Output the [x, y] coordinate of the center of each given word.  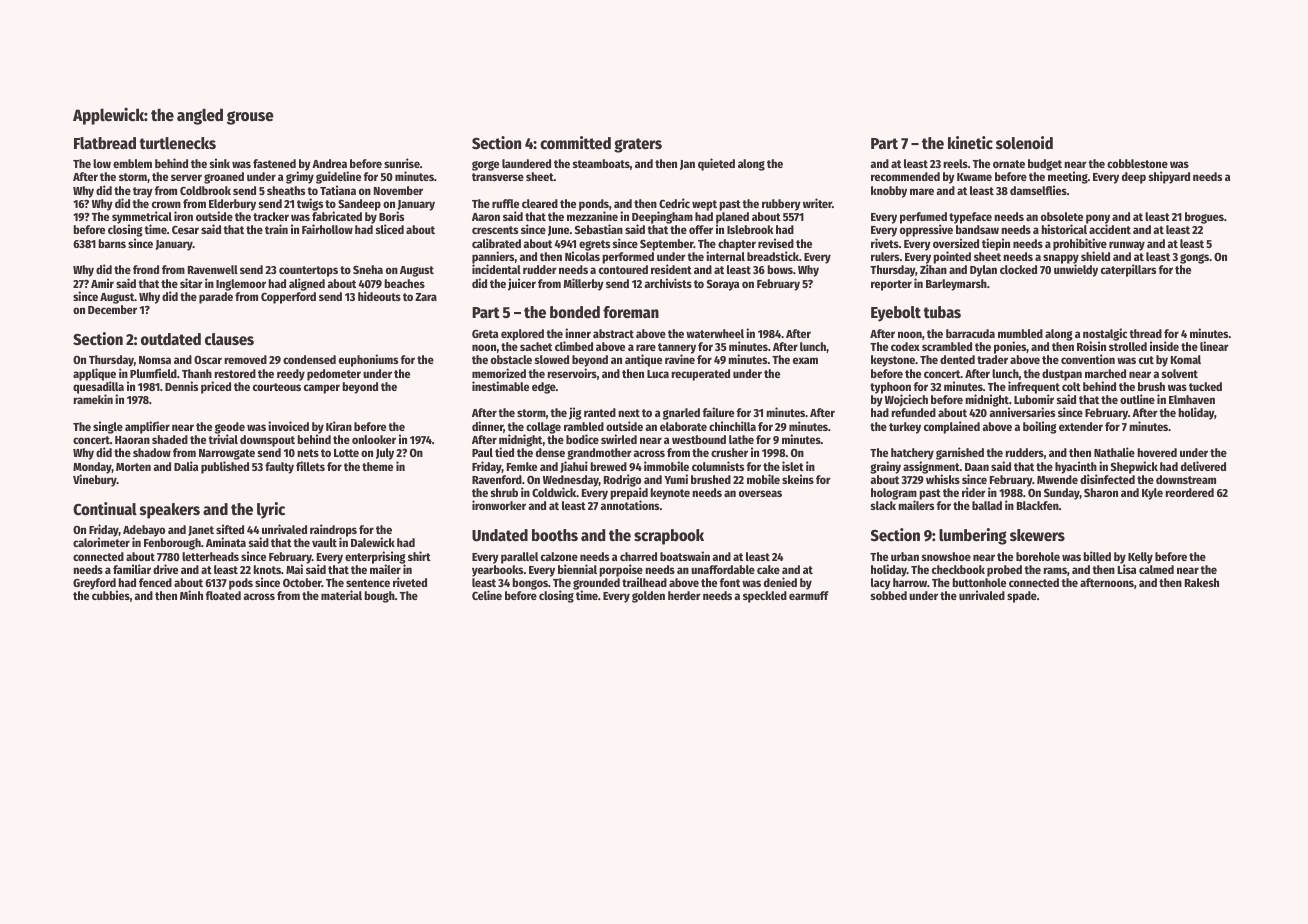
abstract [613, 333]
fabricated [337, 216]
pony [1098, 219]
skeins [798, 479]
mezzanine [592, 216]
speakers [170, 511]
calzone [559, 556]
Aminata [226, 542]
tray [143, 192]
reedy [291, 375]
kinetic [970, 143]
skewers [1037, 535]
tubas [942, 312]
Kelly [1140, 558]
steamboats [601, 163]
